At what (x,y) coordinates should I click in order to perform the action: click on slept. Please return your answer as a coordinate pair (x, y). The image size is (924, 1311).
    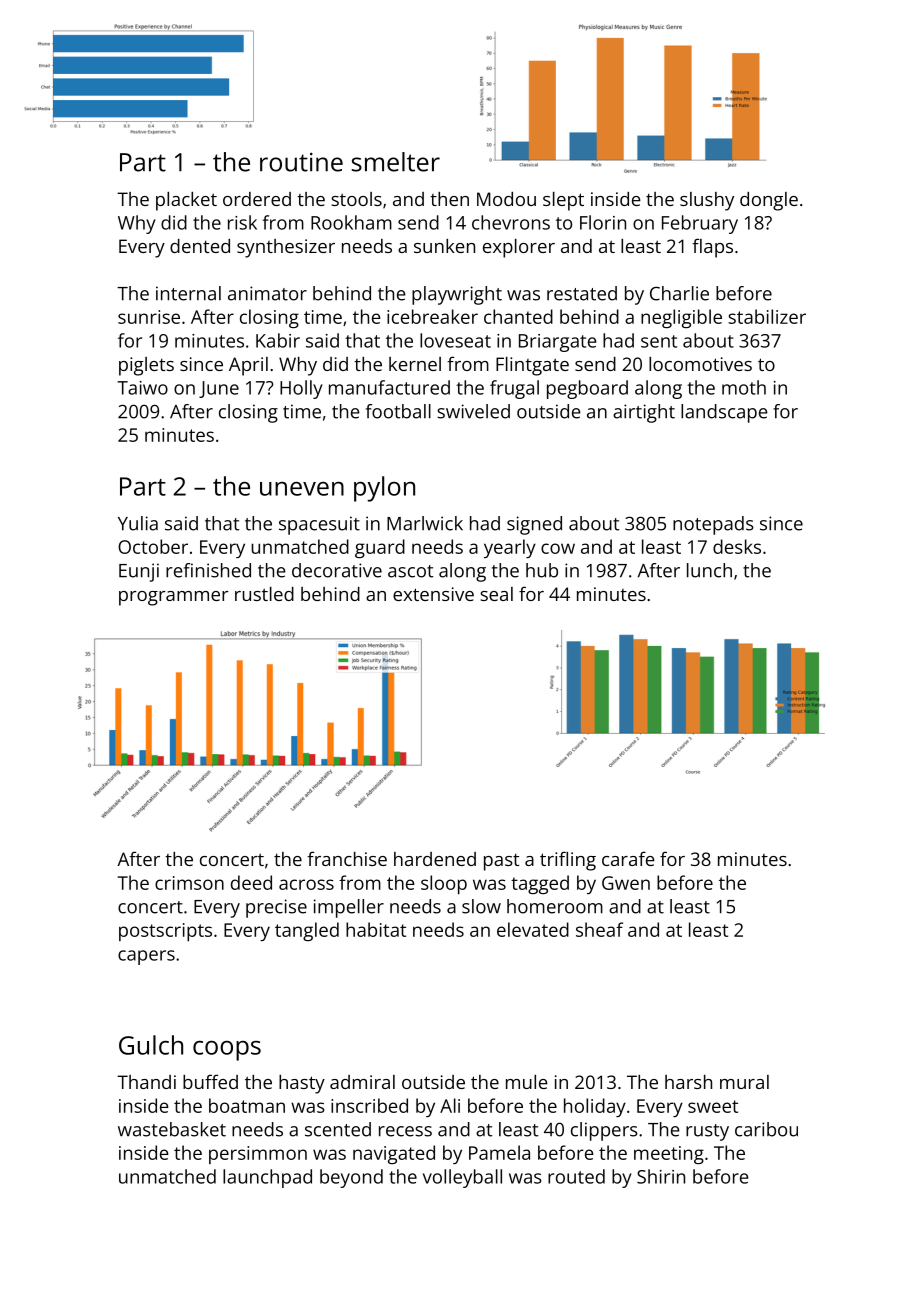
    Looking at the image, I should click on (563, 201).
